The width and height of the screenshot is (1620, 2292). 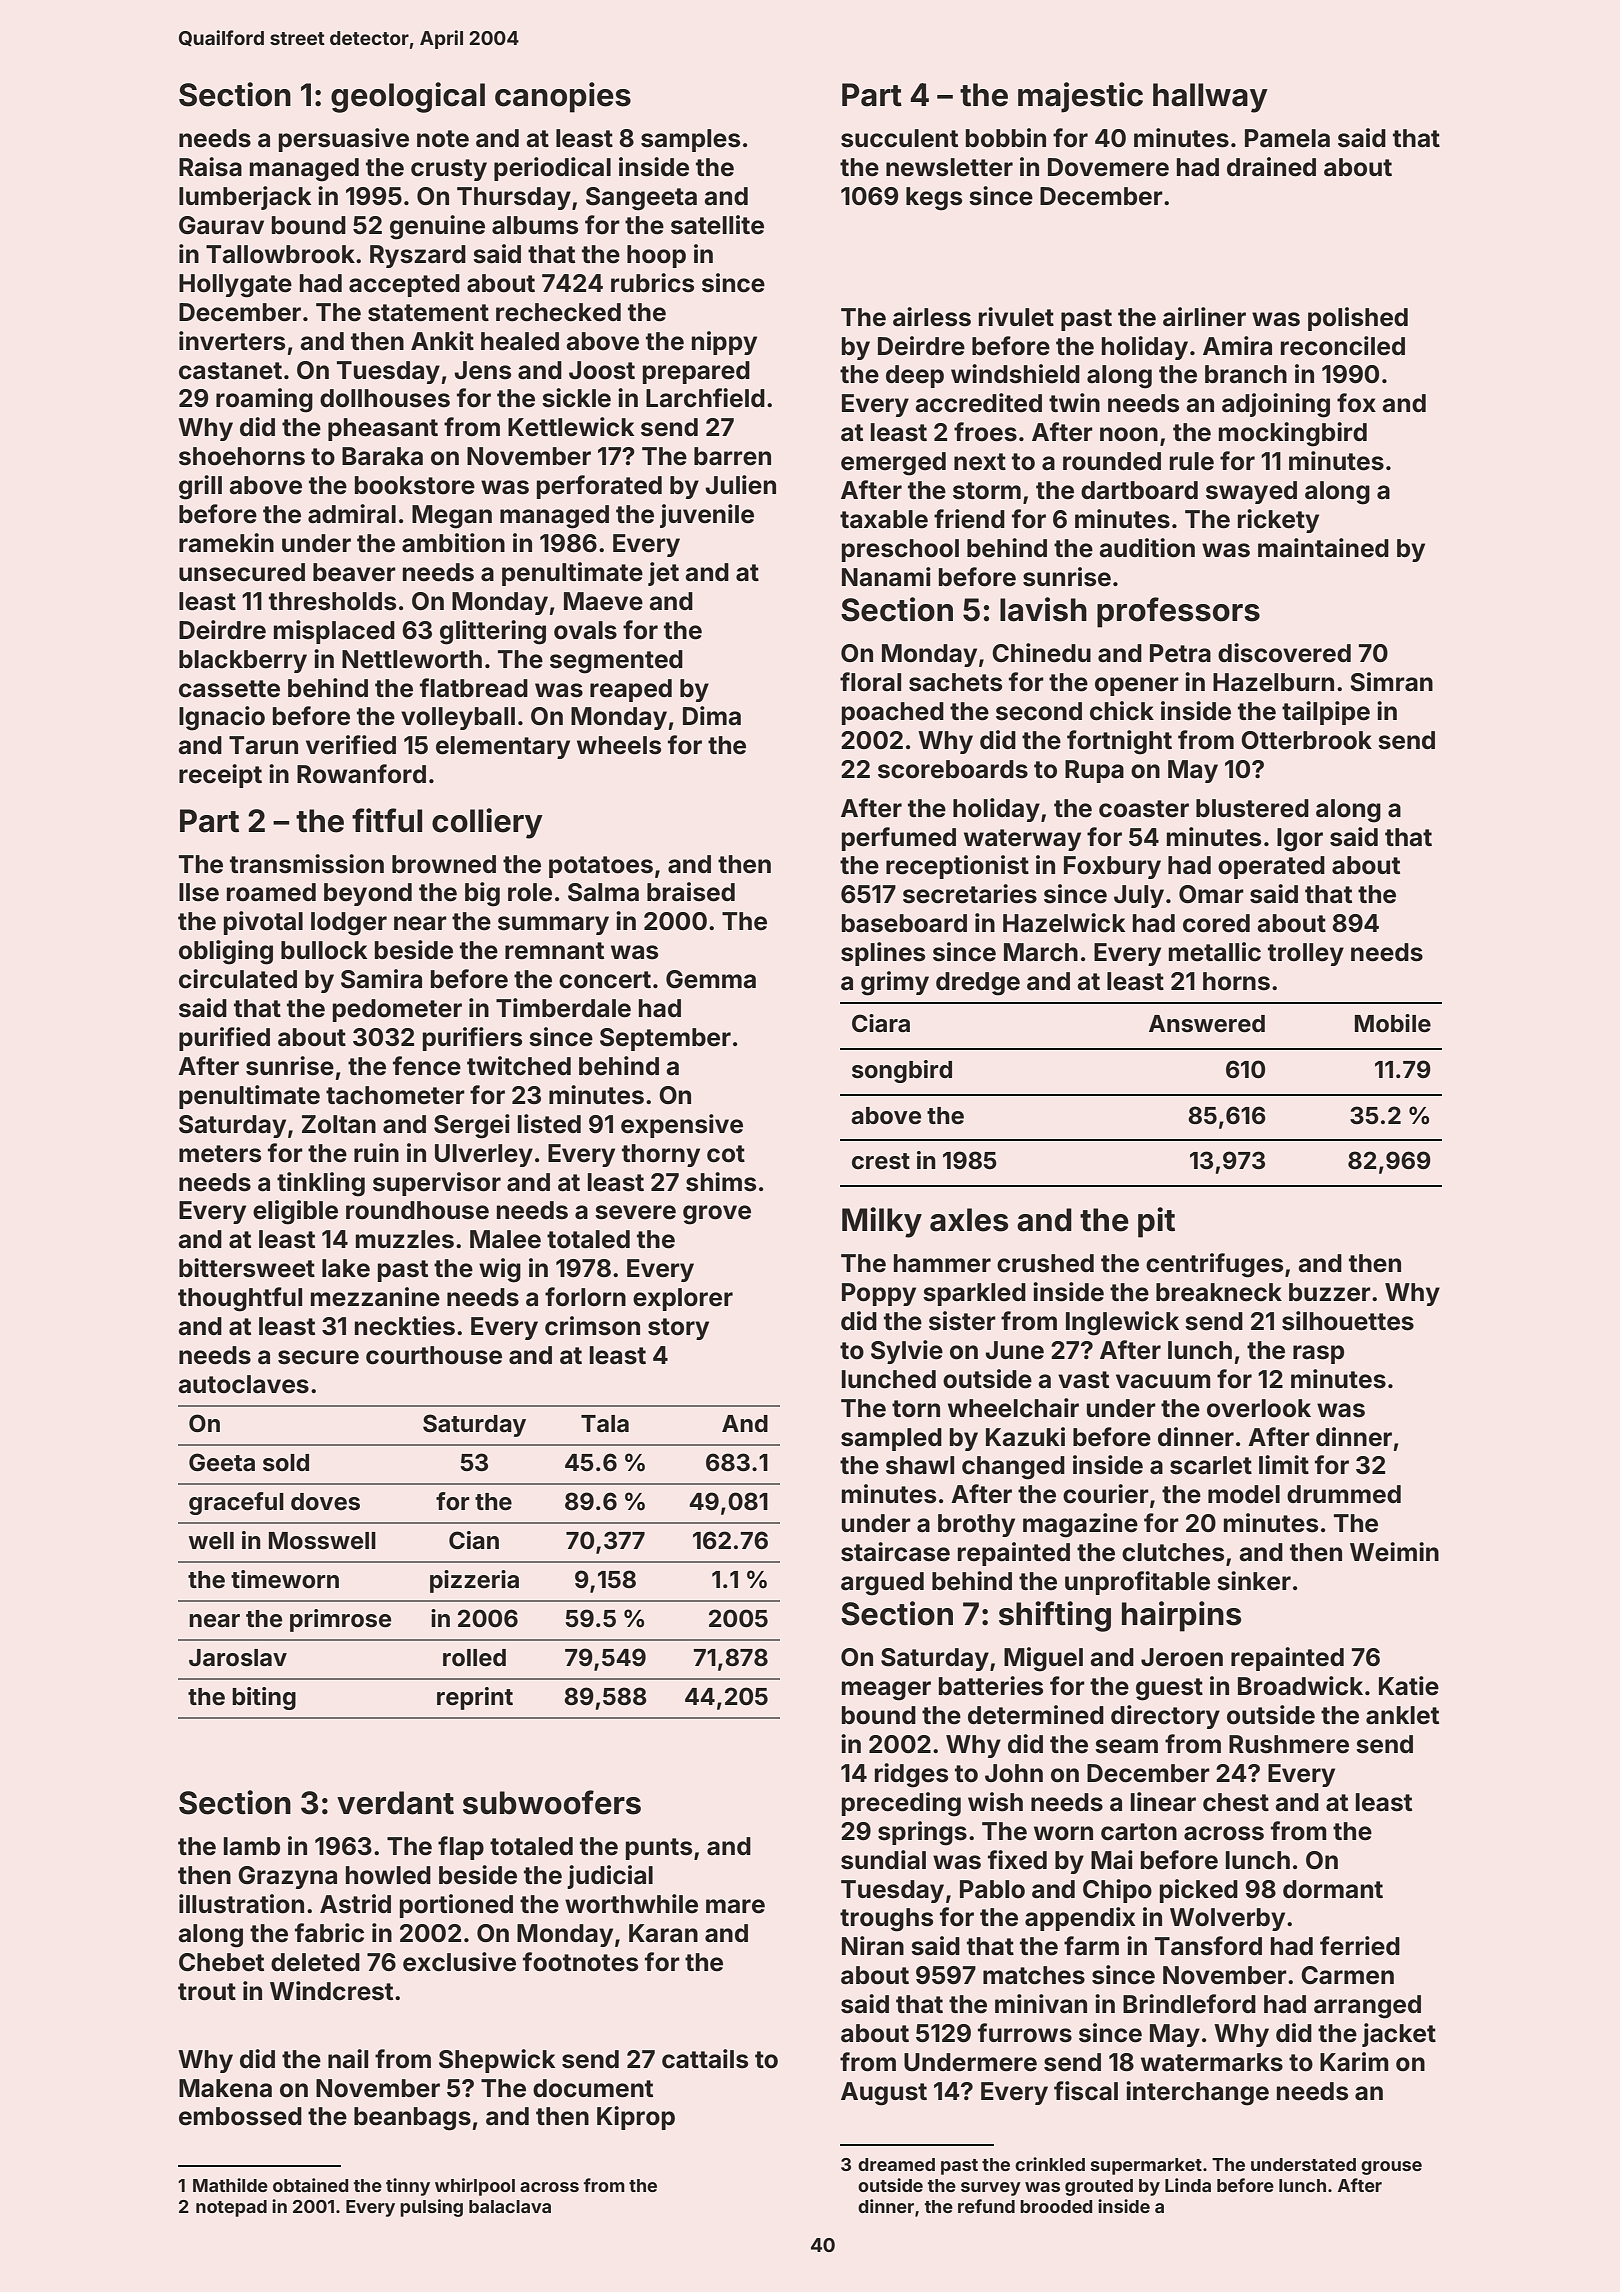 I want to click on hallway, so click(x=1210, y=98).
